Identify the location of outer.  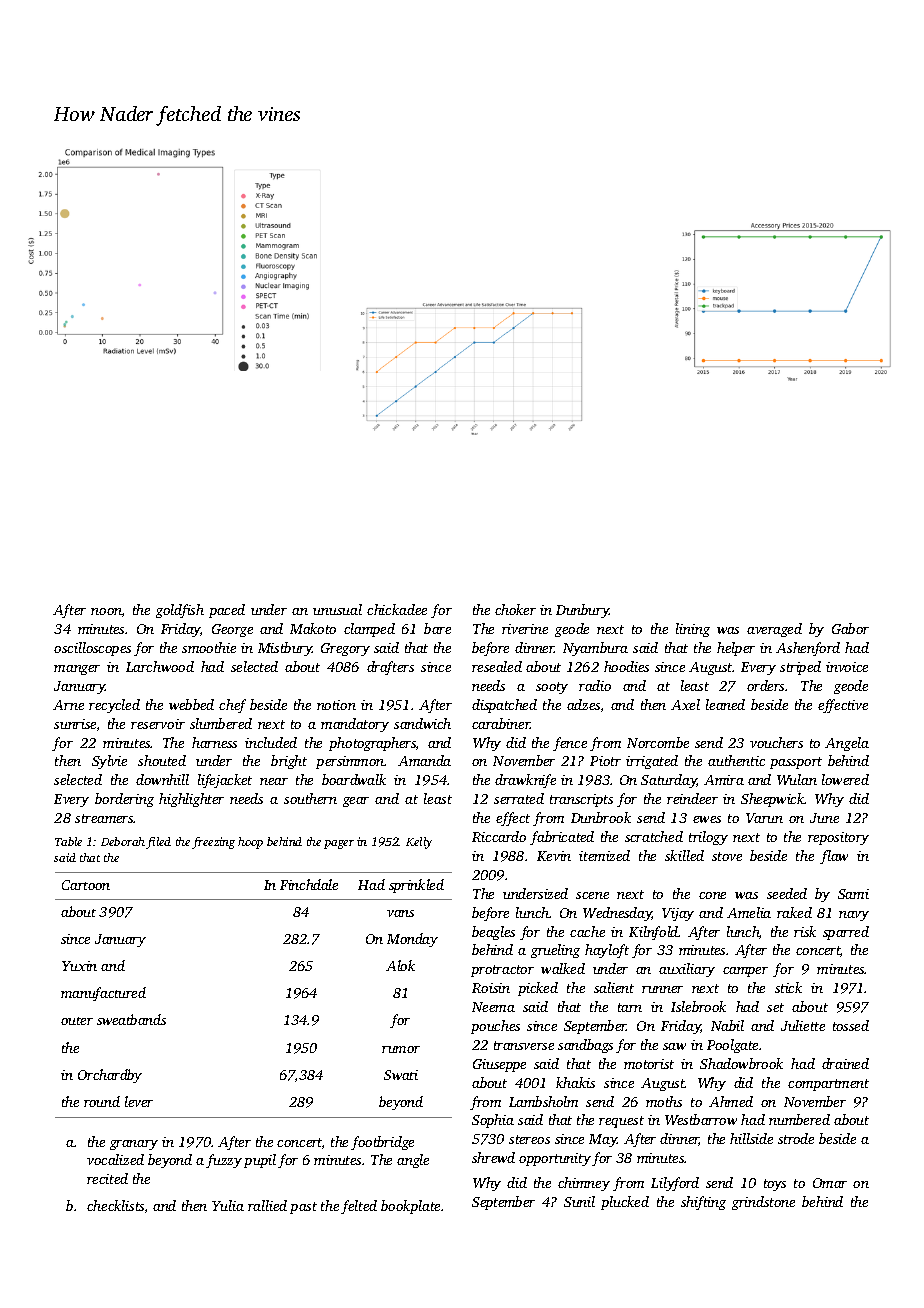
(77, 1021).
